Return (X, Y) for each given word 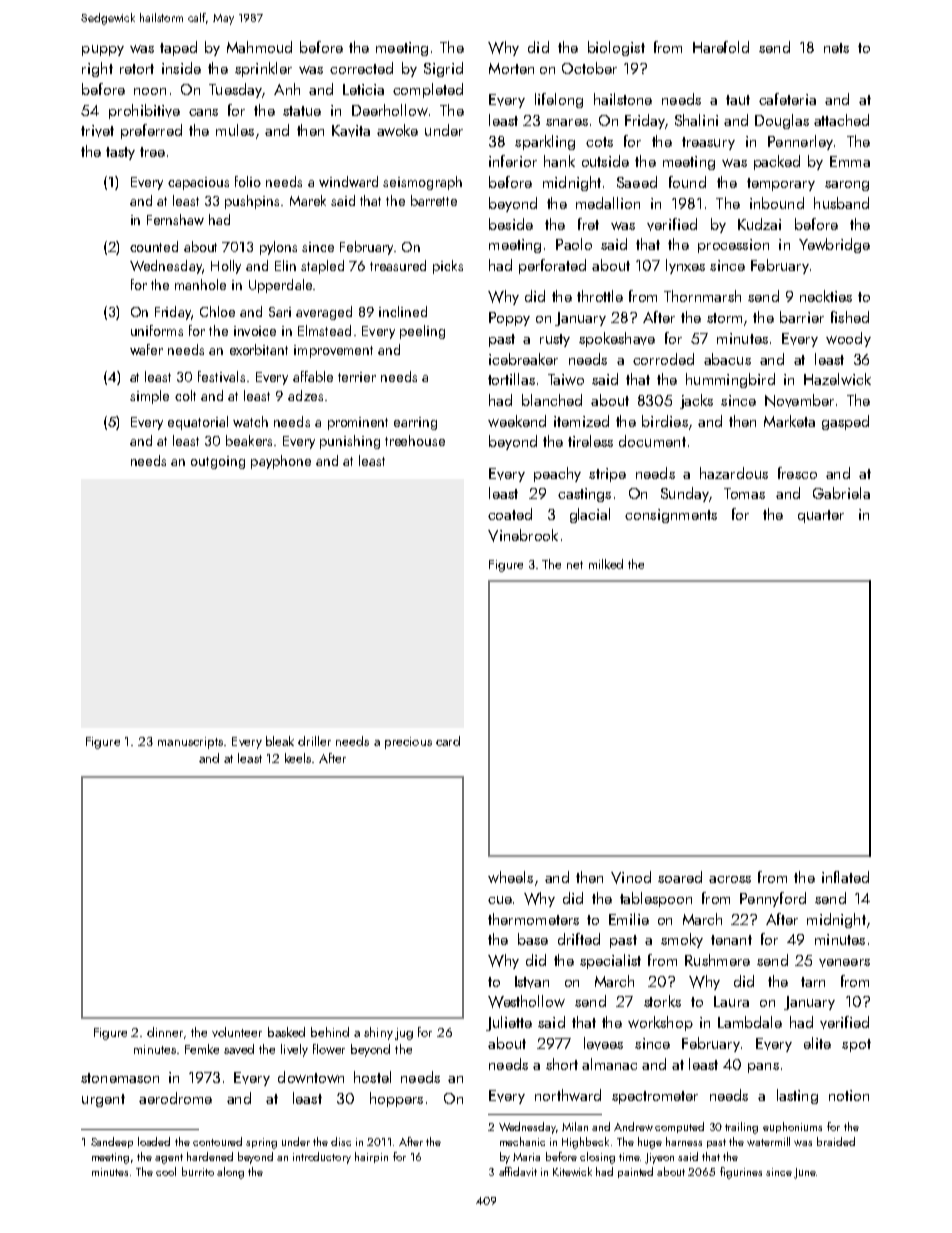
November (799, 400)
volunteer (237, 1032)
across (730, 879)
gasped (845, 422)
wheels (510, 877)
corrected (361, 68)
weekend (517, 421)
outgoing (218, 462)
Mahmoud (259, 47)
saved (239, 1049)
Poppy (509, 319)
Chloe (217, 311)
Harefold (721, 47)
